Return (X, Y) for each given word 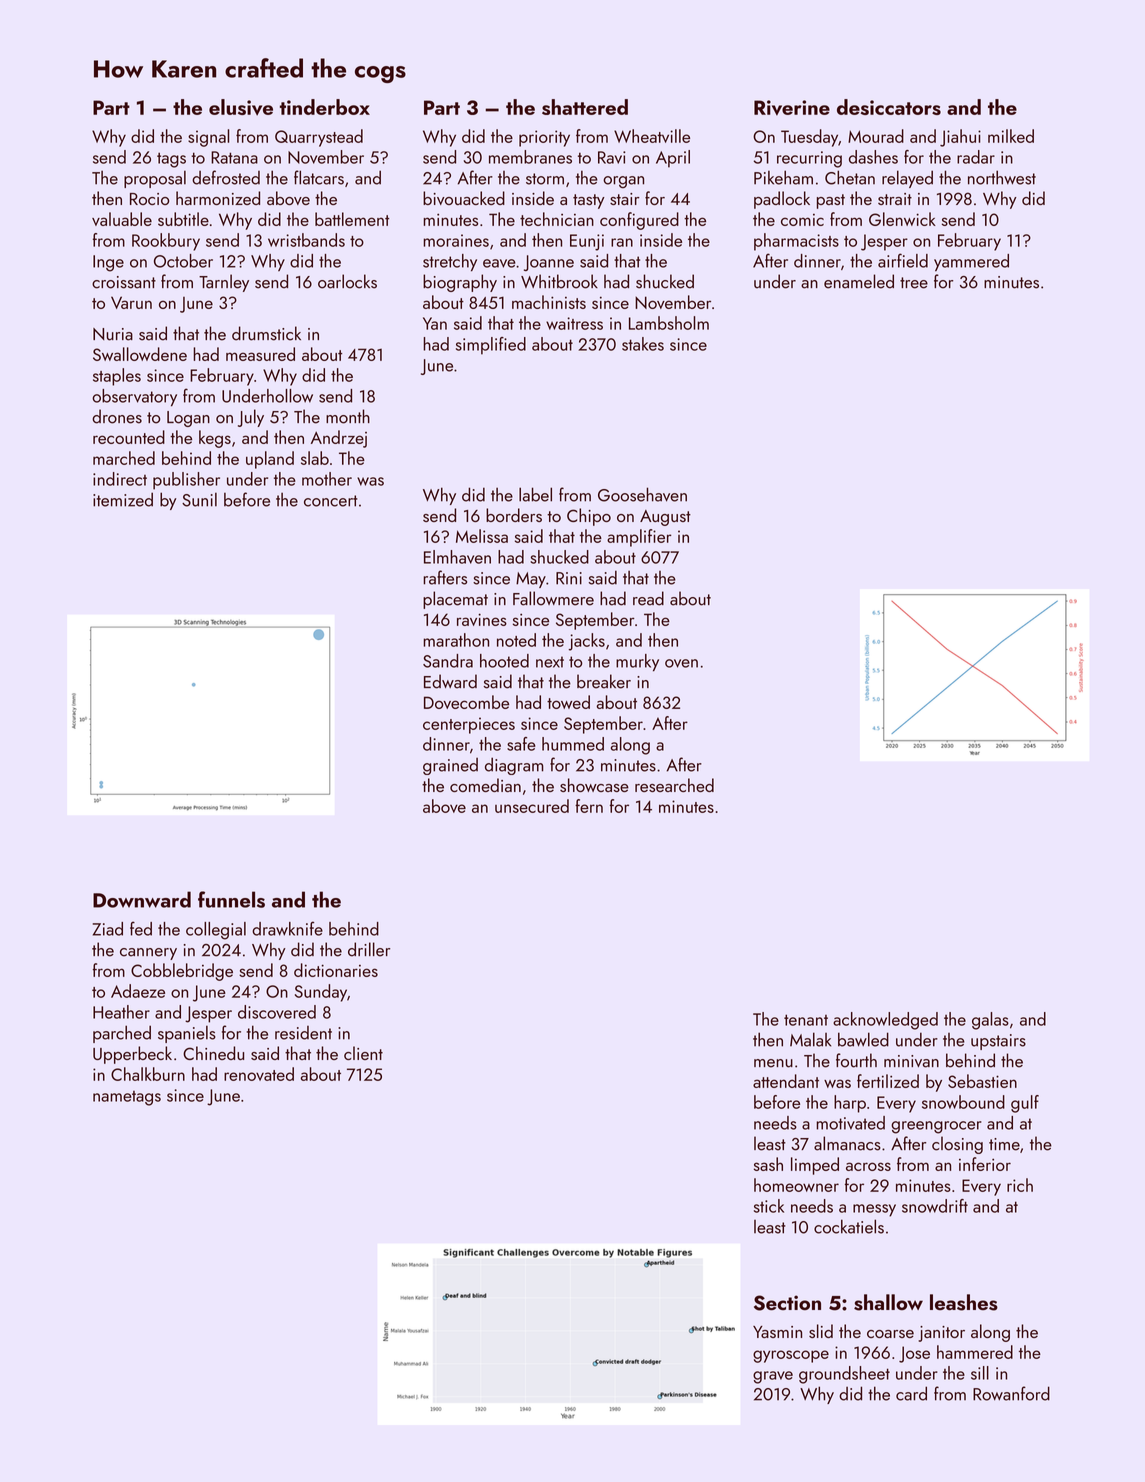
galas (990, 1021)
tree (914, 283)
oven (681, 663)
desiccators (889, 107)
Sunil (199, 500)
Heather (121, 1012)
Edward (450, 681)
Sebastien (982, 1081)
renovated (259, 1074)
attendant (786, 1081)
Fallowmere (553, 598)
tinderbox (325, 107)
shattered (585, 107)
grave (773, 1377)
